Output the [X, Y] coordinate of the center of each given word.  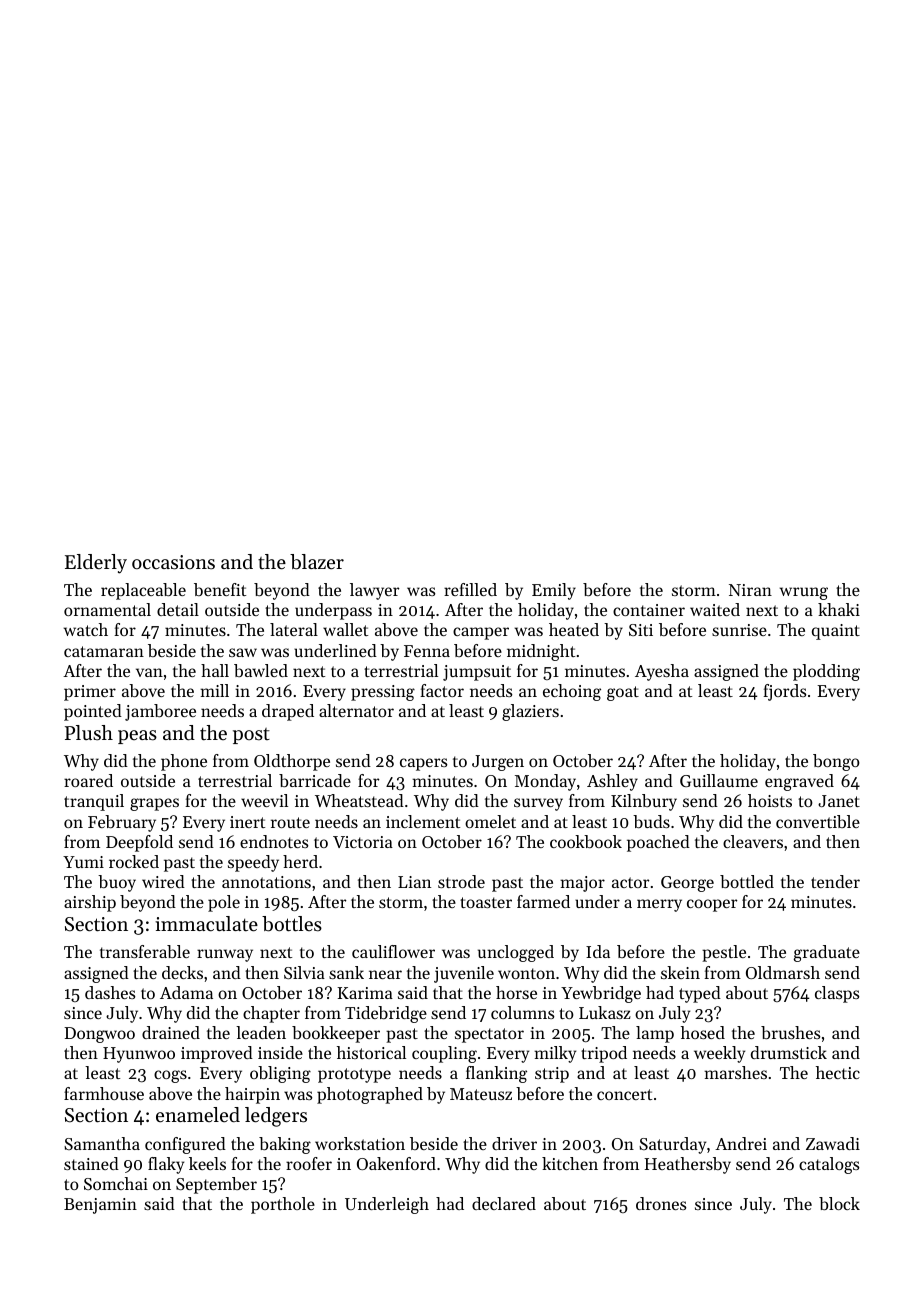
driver [514, 1143]
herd [300, 861]
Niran [750, 590]
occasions [173, 562]
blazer [317, 562]
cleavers [753, 841]
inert [247, 822]
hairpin [252, 1095]
